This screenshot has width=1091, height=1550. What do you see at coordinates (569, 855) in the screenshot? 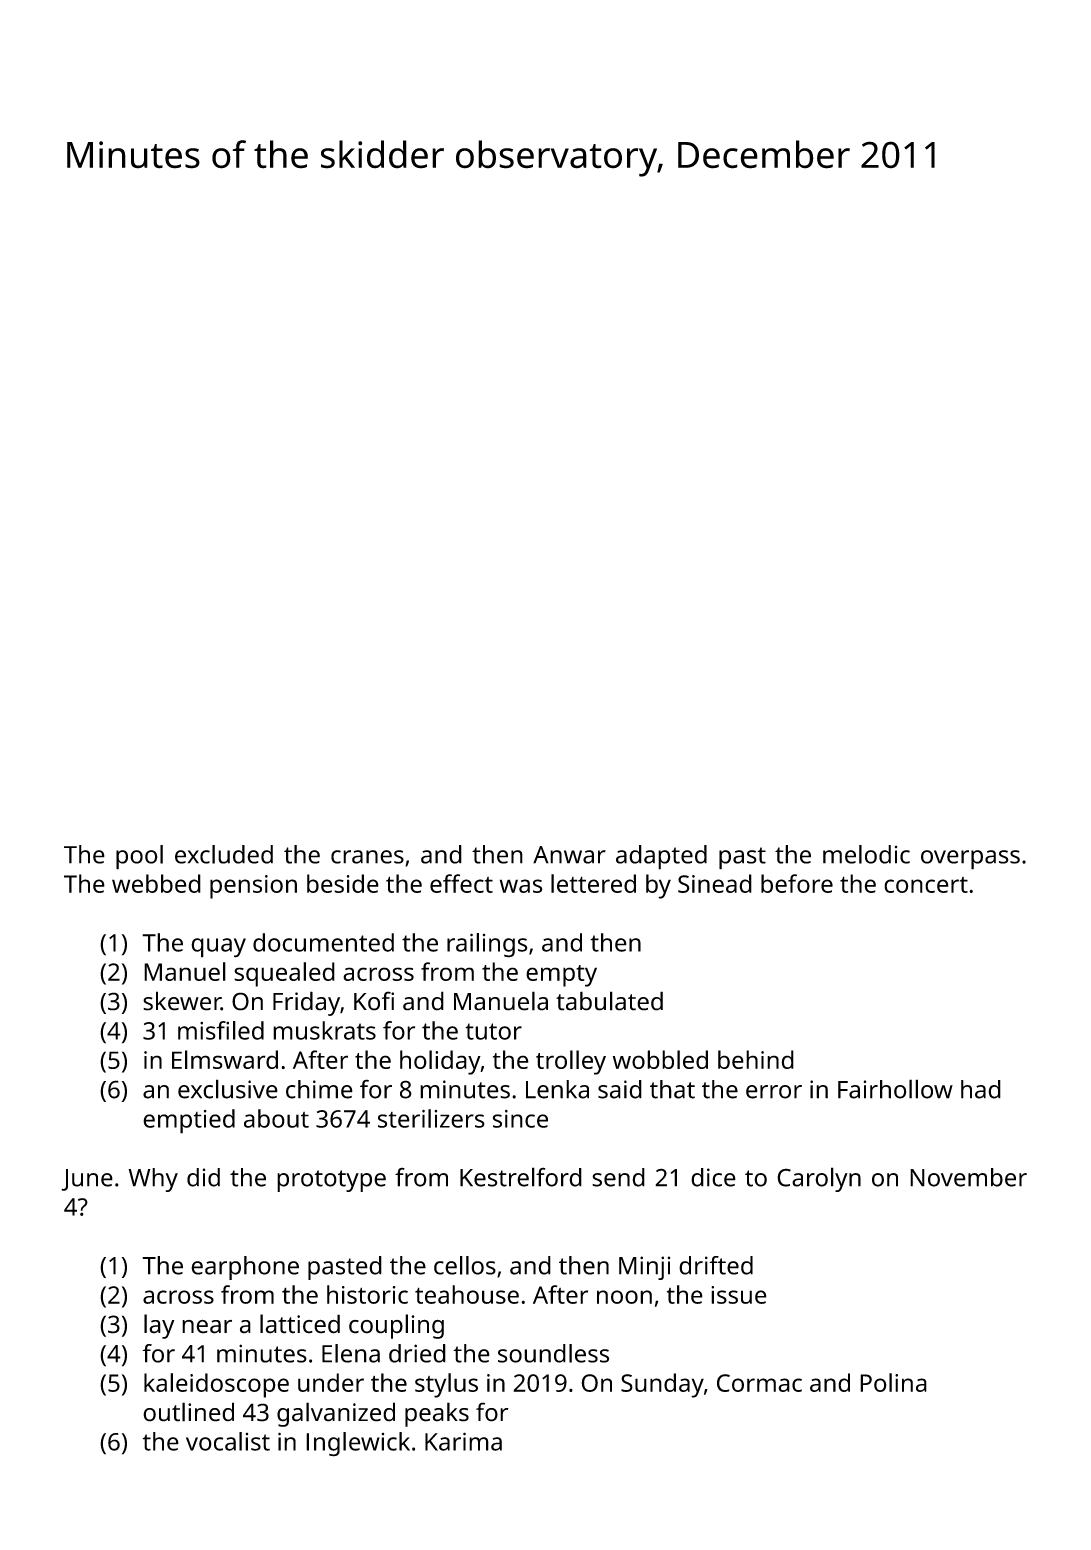
I see `Anwar` at bounding box center [569, 855].
